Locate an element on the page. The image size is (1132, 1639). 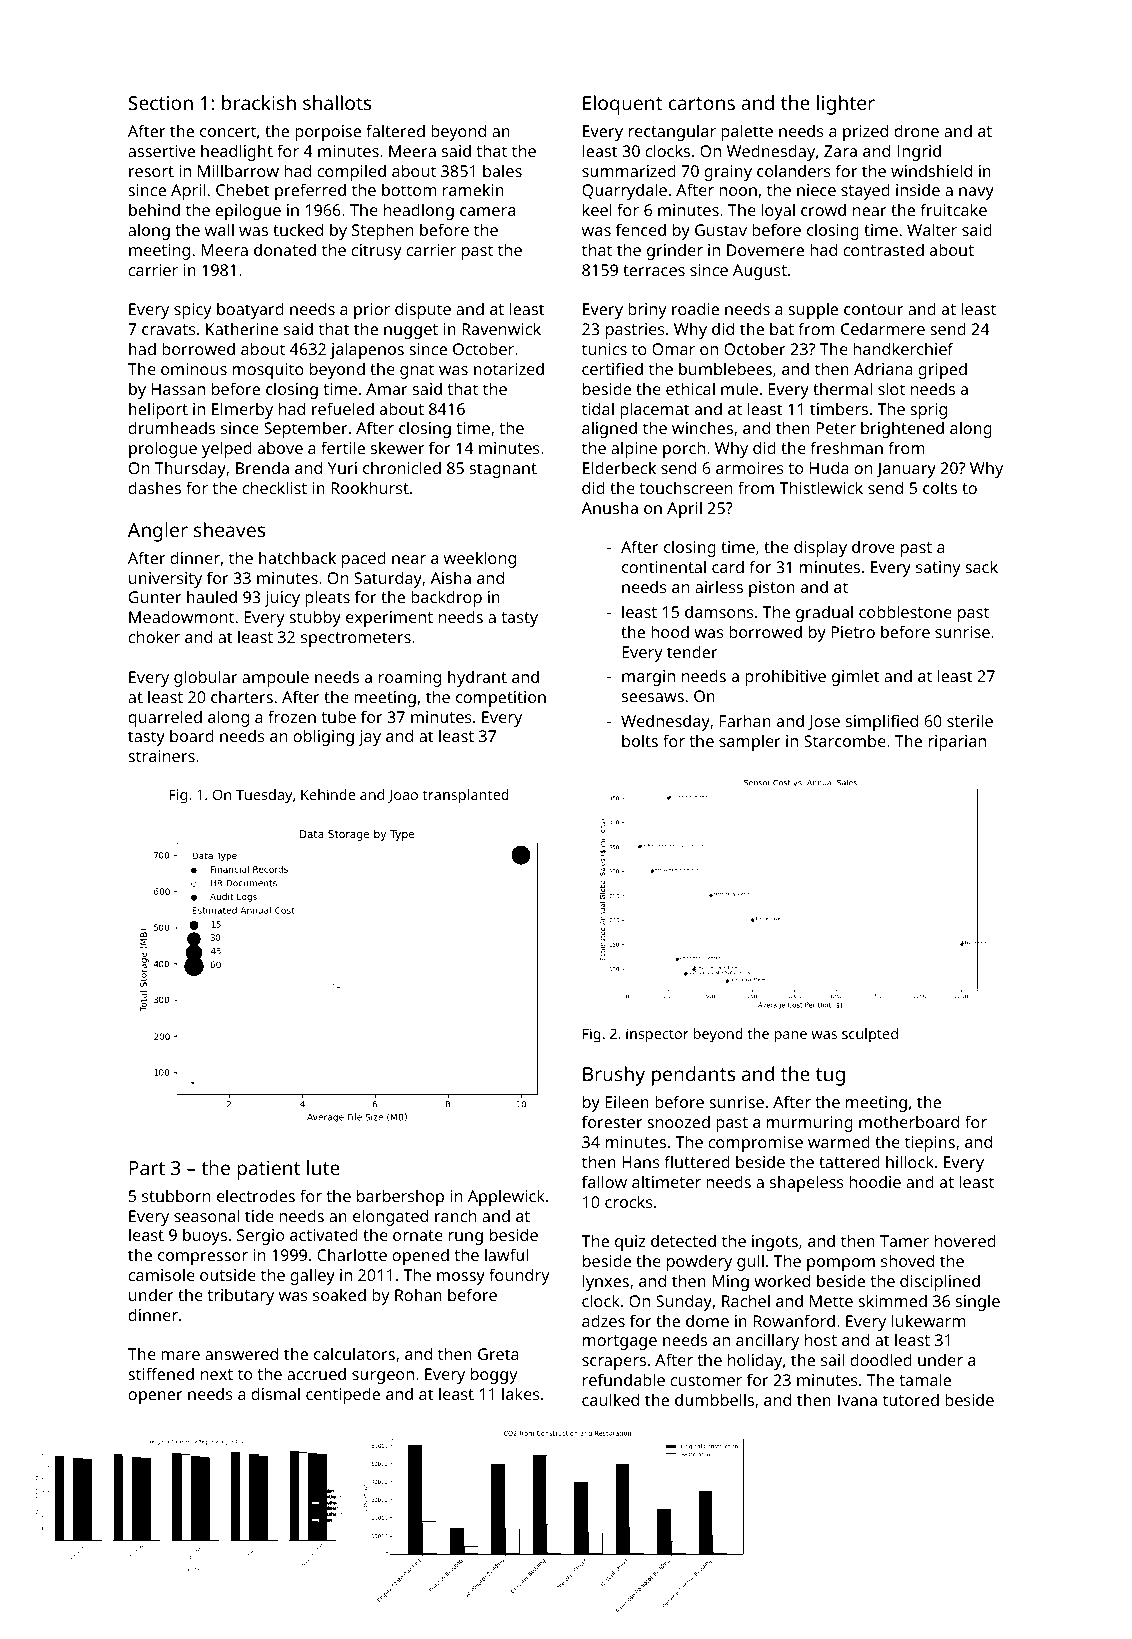
soaked is located at coordinates (339, 1294).
